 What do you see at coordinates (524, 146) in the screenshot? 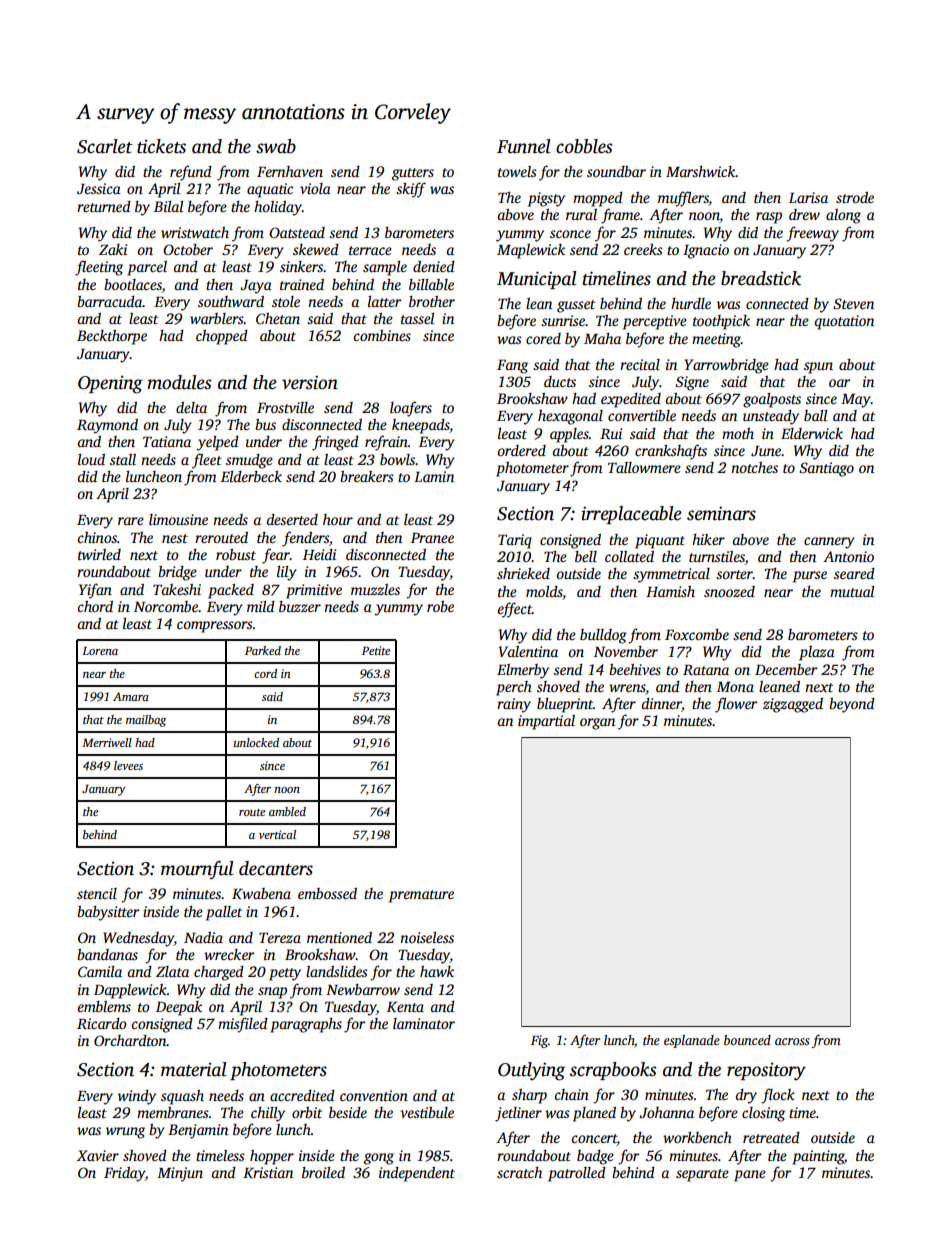
I see `Funnel` at bounding box center [524, 146].
